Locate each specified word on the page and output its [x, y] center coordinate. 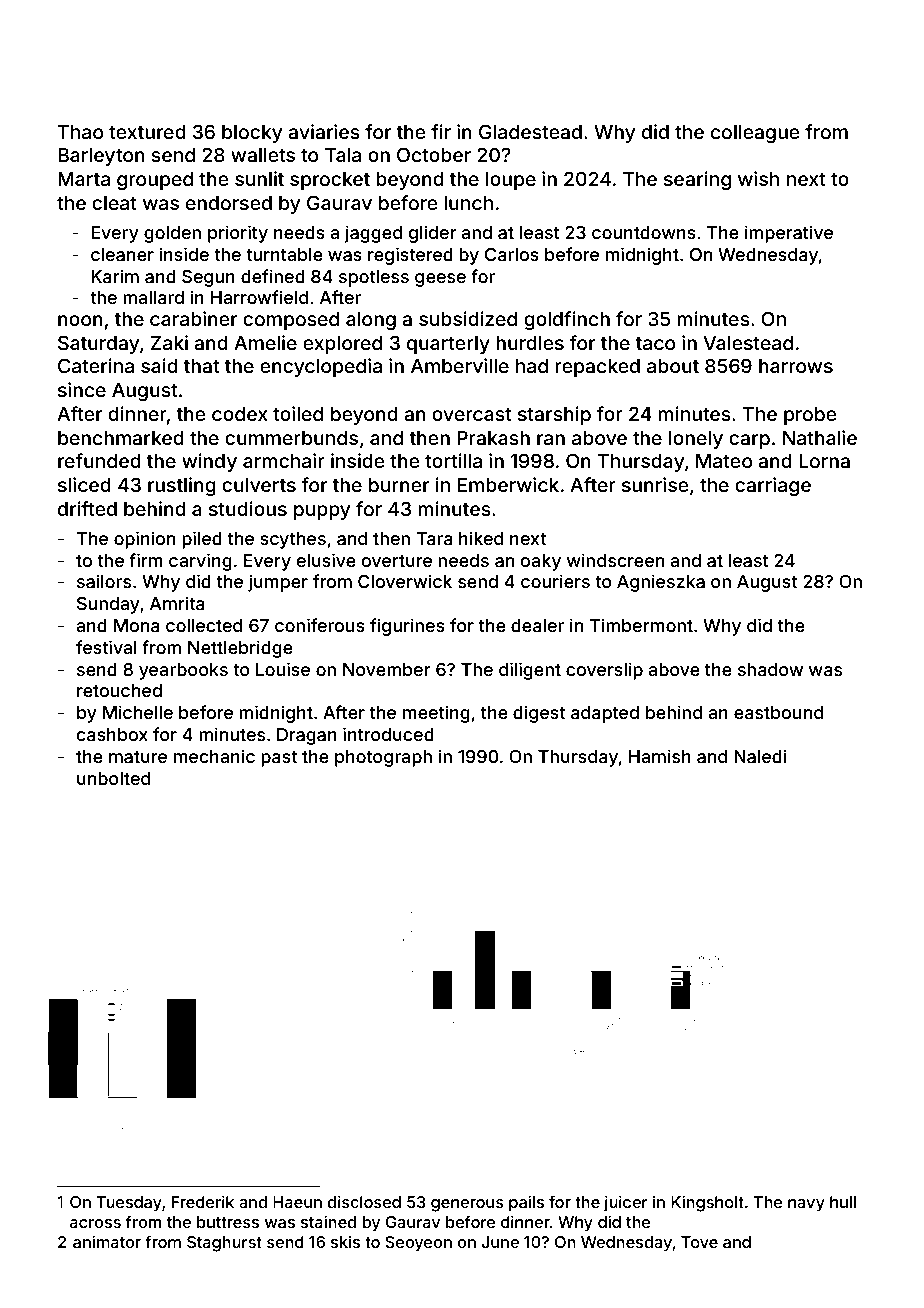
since [82, 389]
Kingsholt [707, 1203]
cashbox [112, 734]
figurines [407, 627]
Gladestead [530, 131]
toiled [298, 413]
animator [107, 1241]
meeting [436, 714]
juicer [626, 1203]
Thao [80, 132]
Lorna [824, 461]
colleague [755, 134]
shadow [770, 669]
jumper [278, 583]
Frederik [203, 1201]
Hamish [660, 756]
